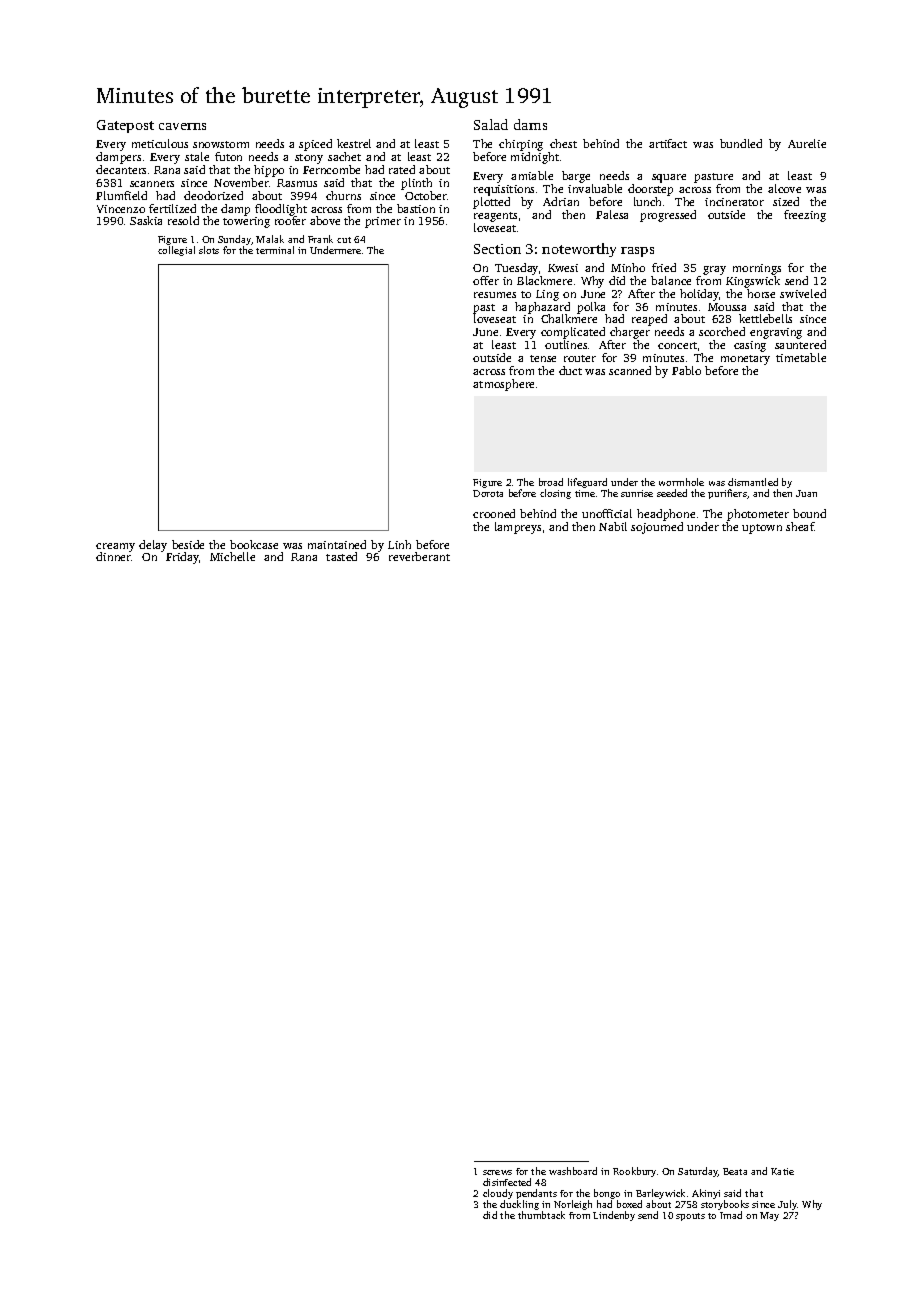 The width and height of the screenshot is (924, 1308). What do you see at coordinates (498, 1195) in the screenshot?
I see `cloudy` at bounding box center [498, 1195].
